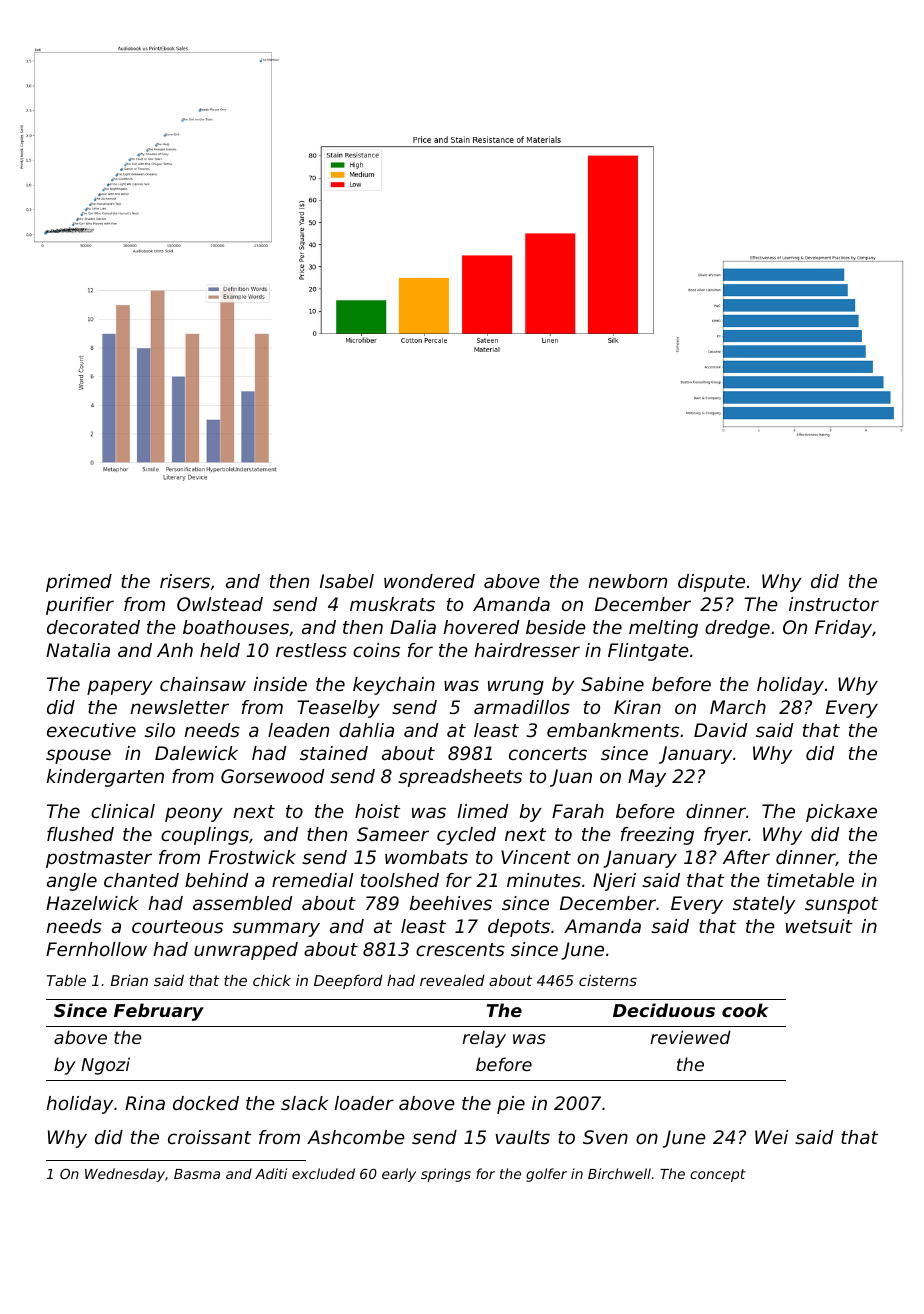 This image has width=924, height=1314. I want to click on vaults, so click(522, 1137).
